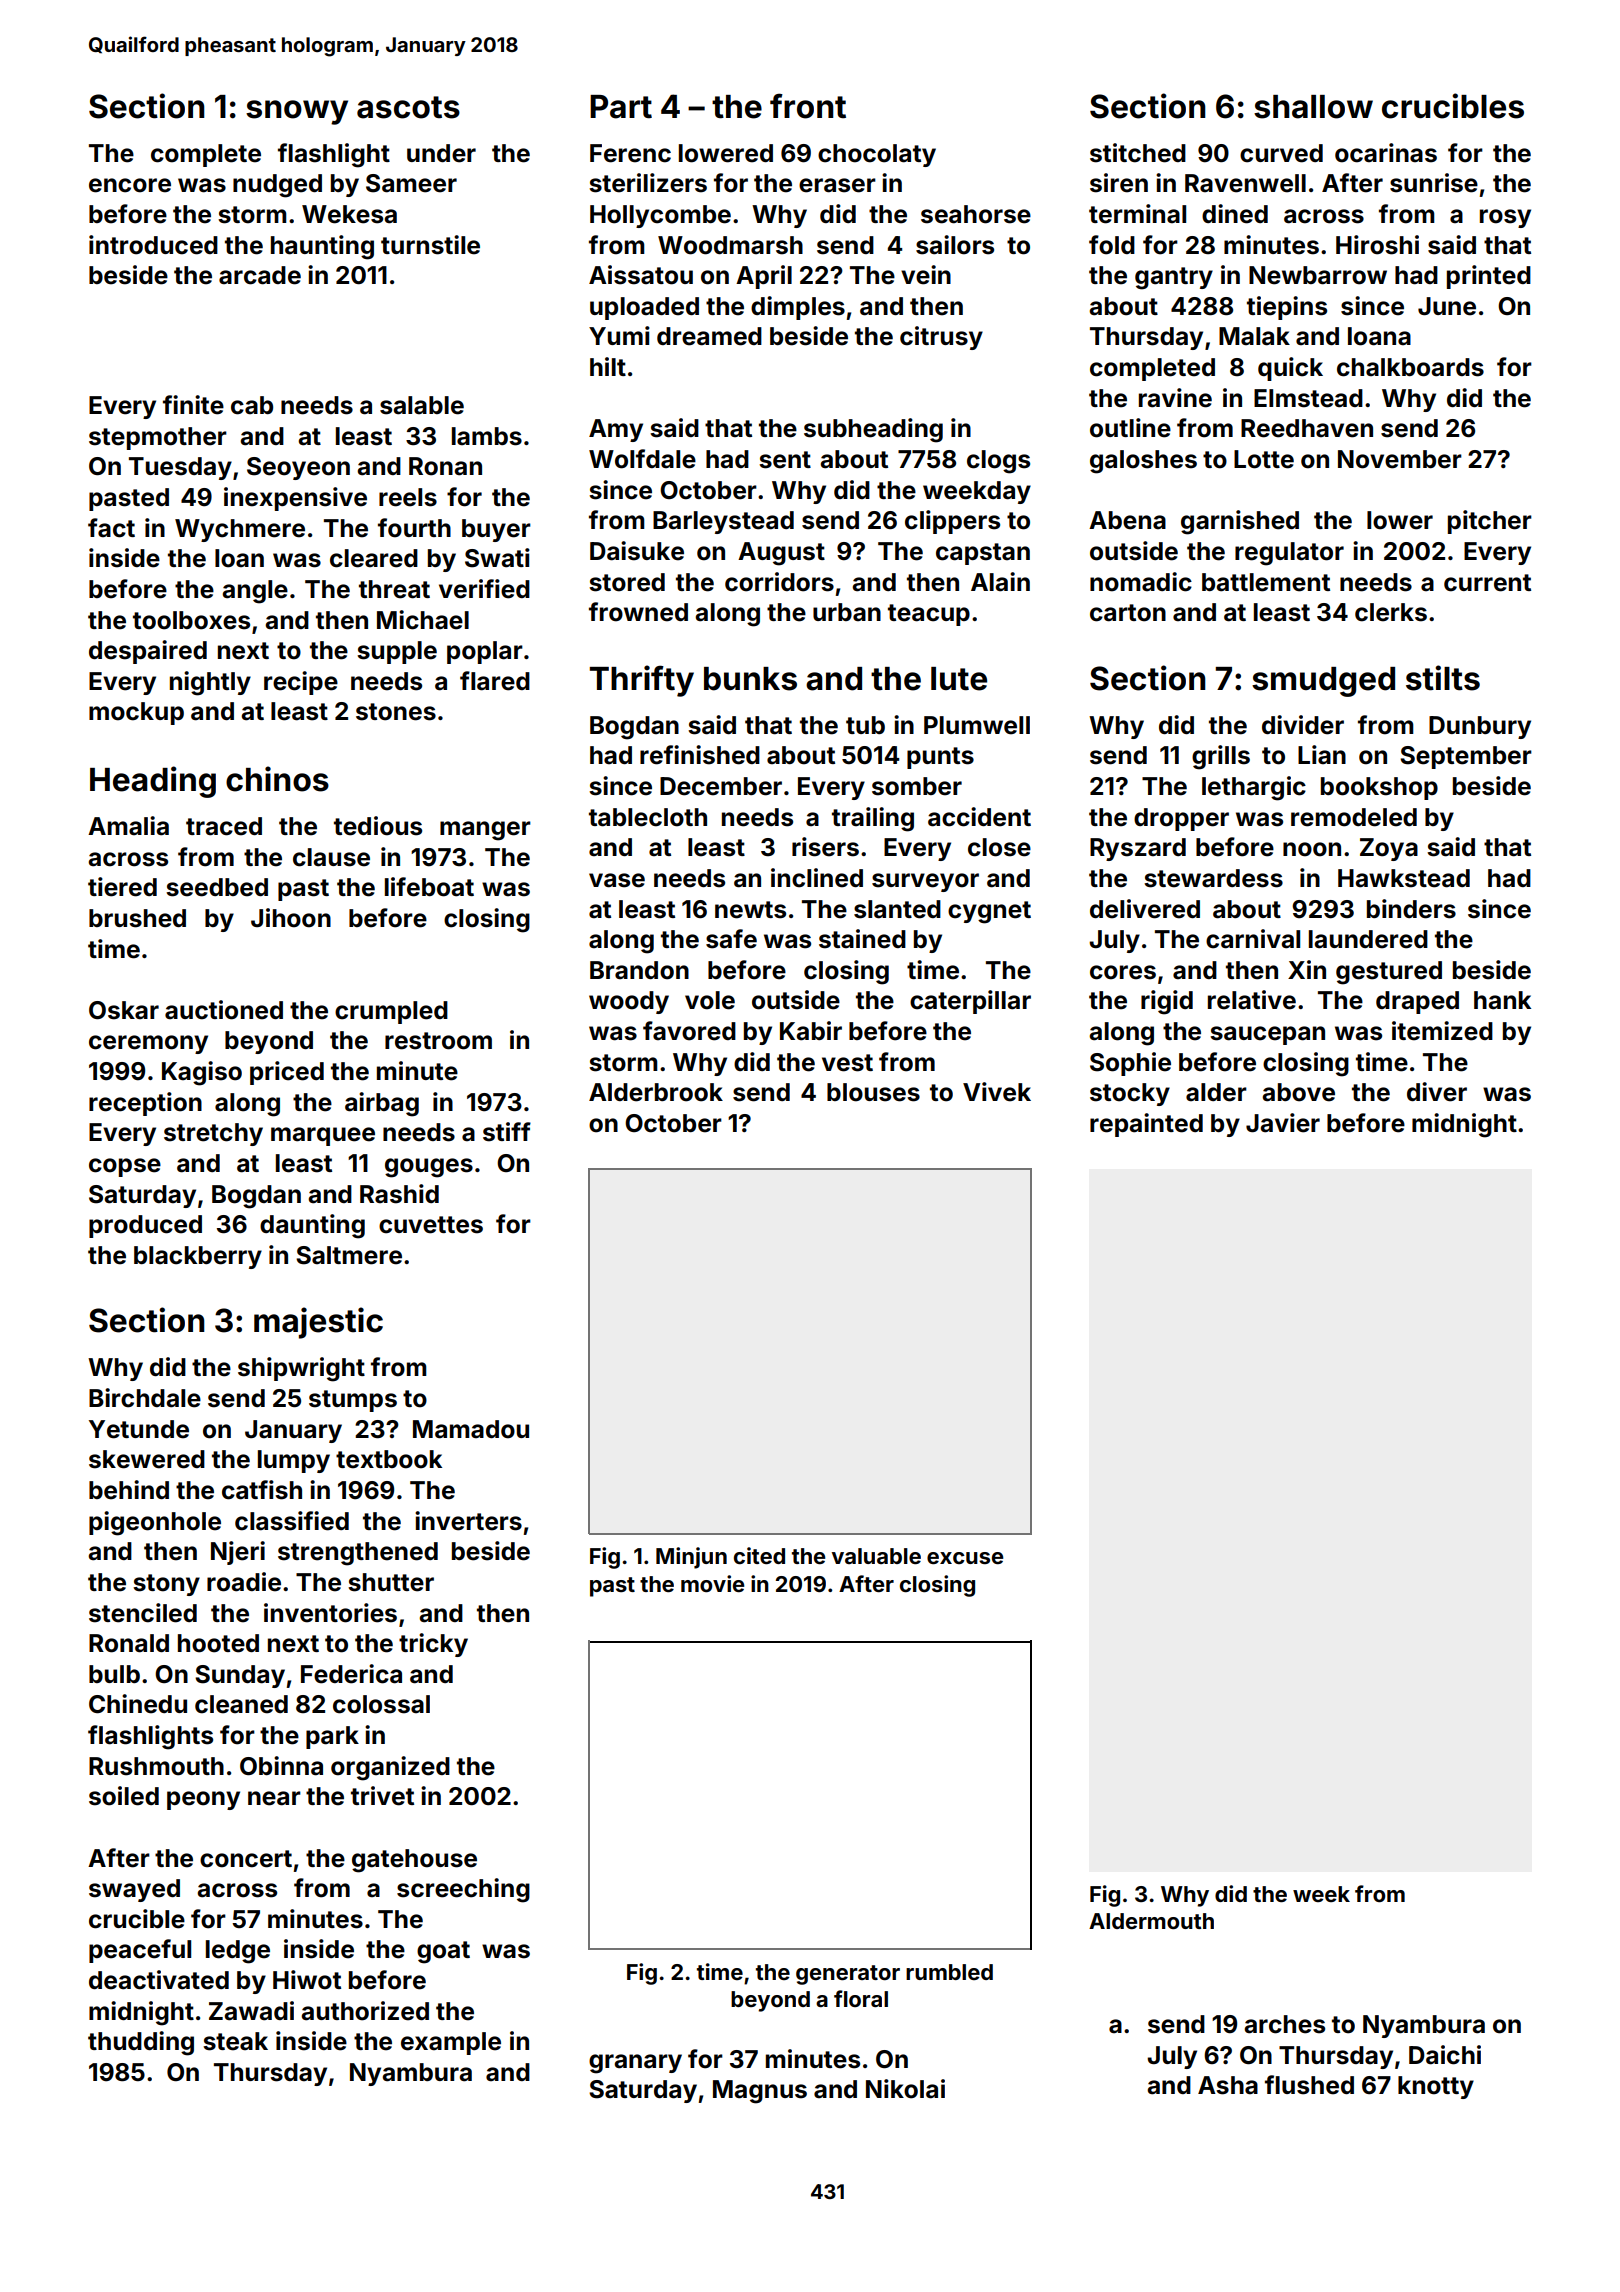  Describe the element at coordinates (297, 112) in the page. I see `snowy` at that location.
